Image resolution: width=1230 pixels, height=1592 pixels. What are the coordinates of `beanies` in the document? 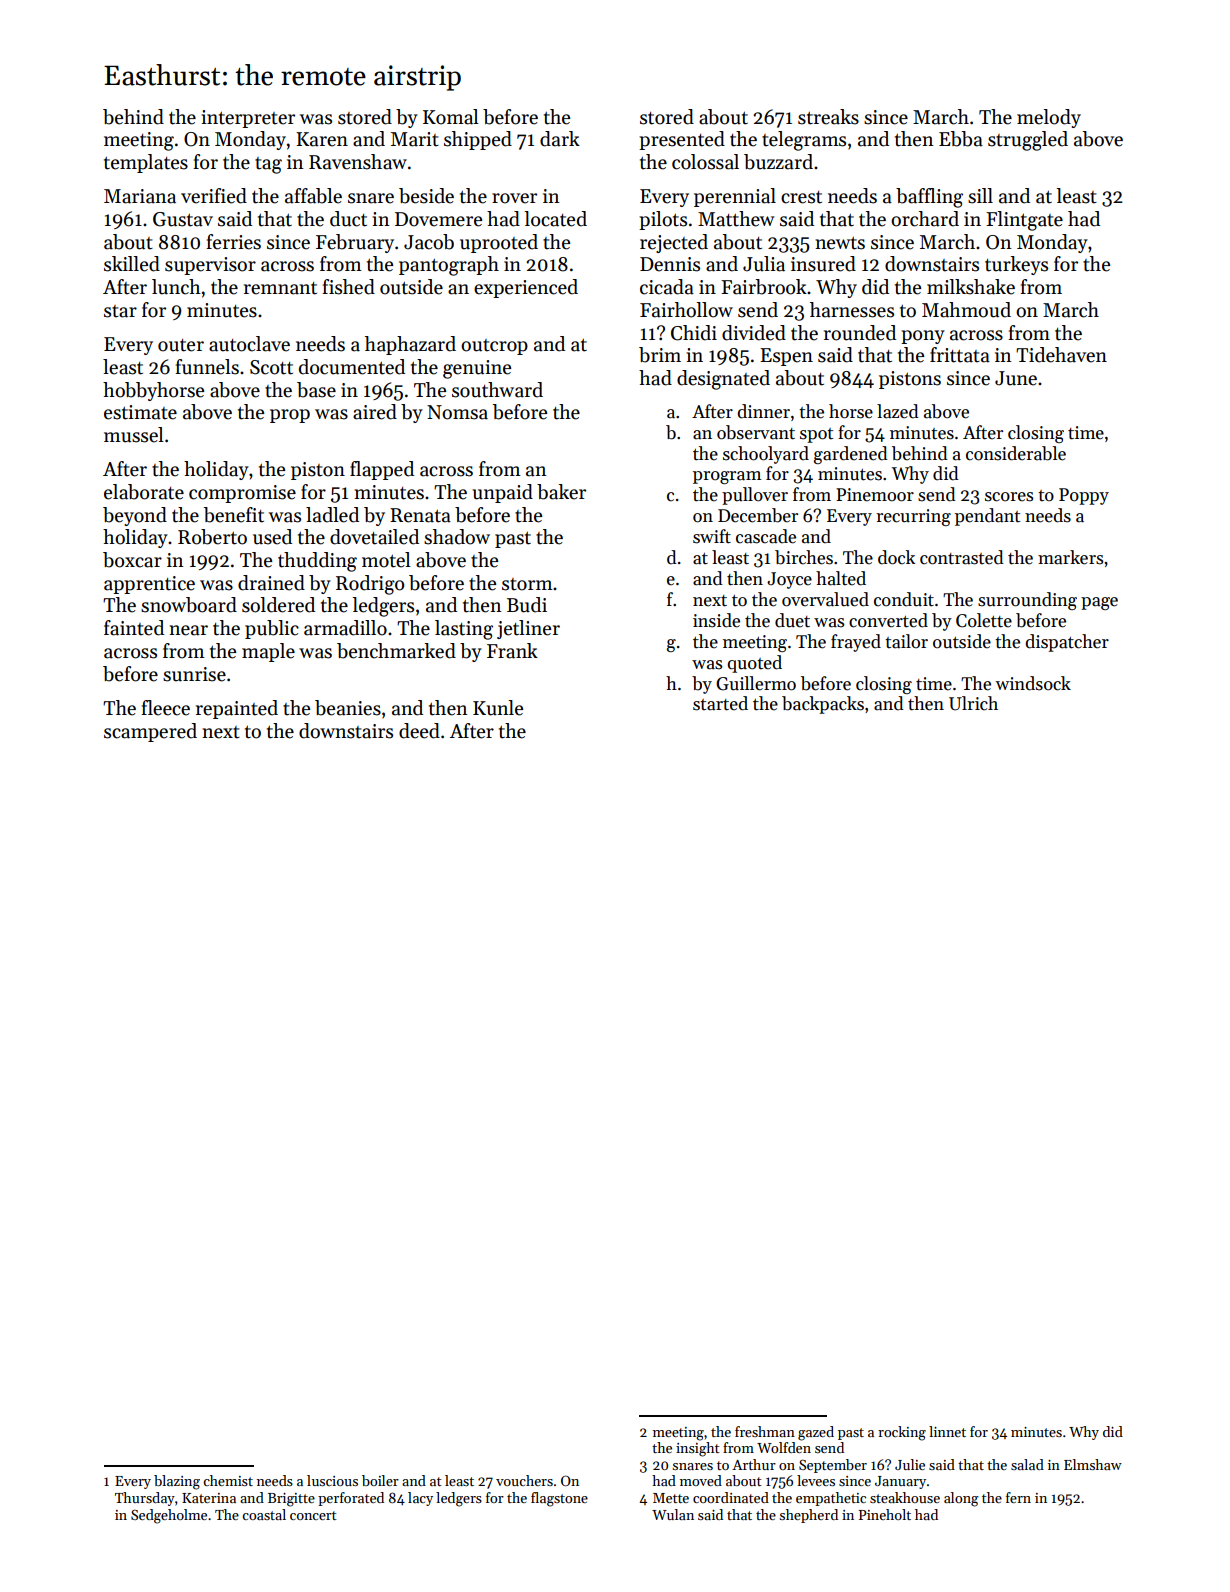 It's located at (348, 708).
